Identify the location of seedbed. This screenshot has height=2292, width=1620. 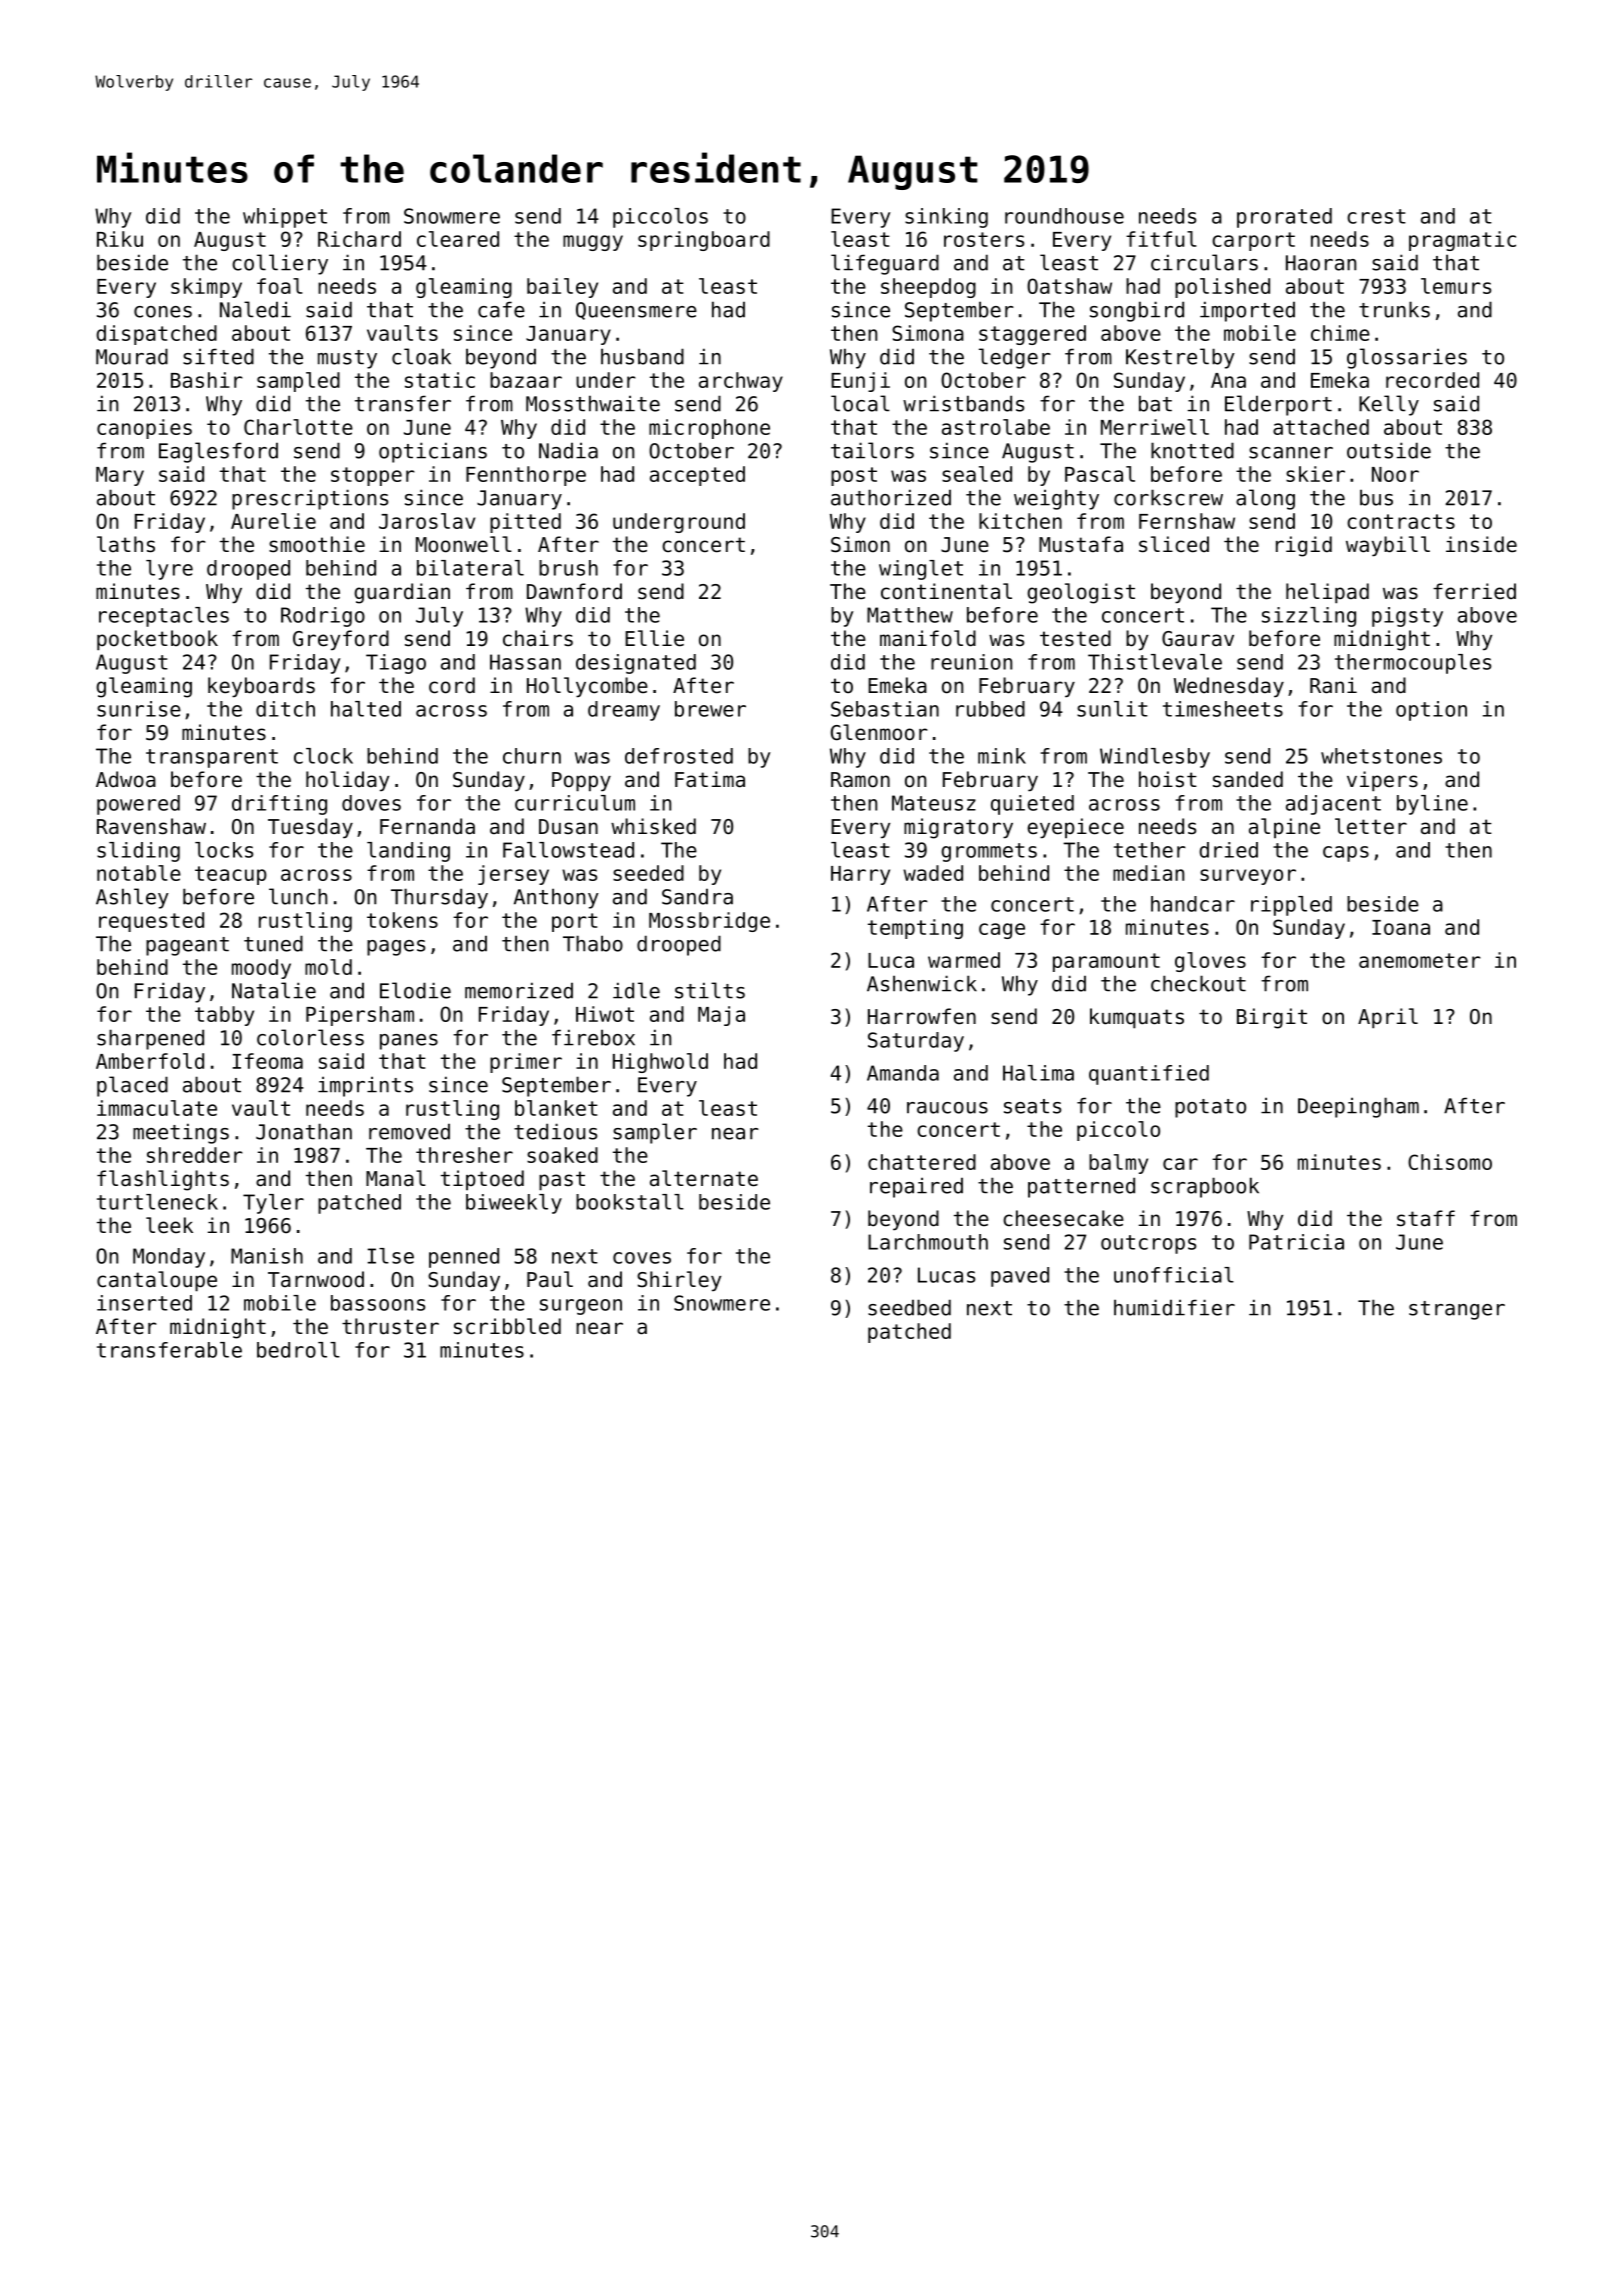
(909, 1307).
